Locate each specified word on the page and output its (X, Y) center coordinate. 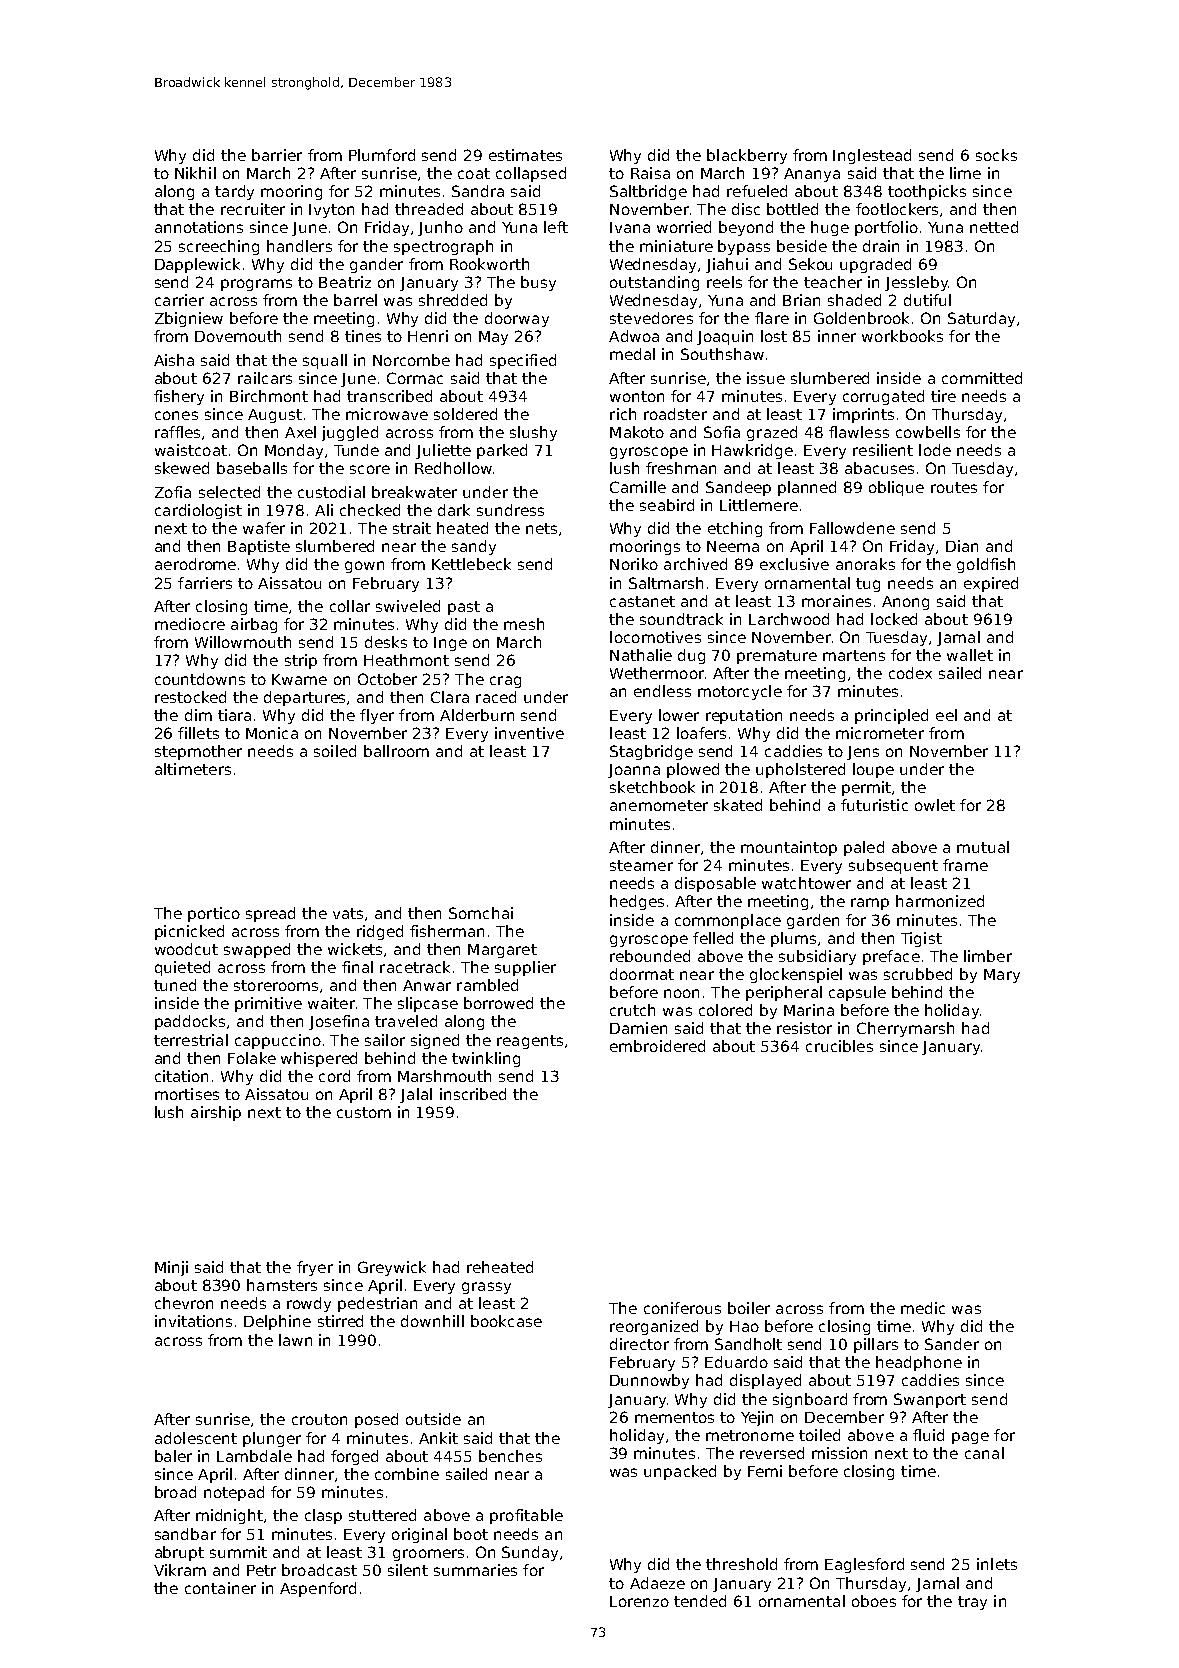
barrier (277, 155)
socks (996, 155)
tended (700, 1601)
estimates (525, 155)
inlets (997, 1564)
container (220, 1588)
